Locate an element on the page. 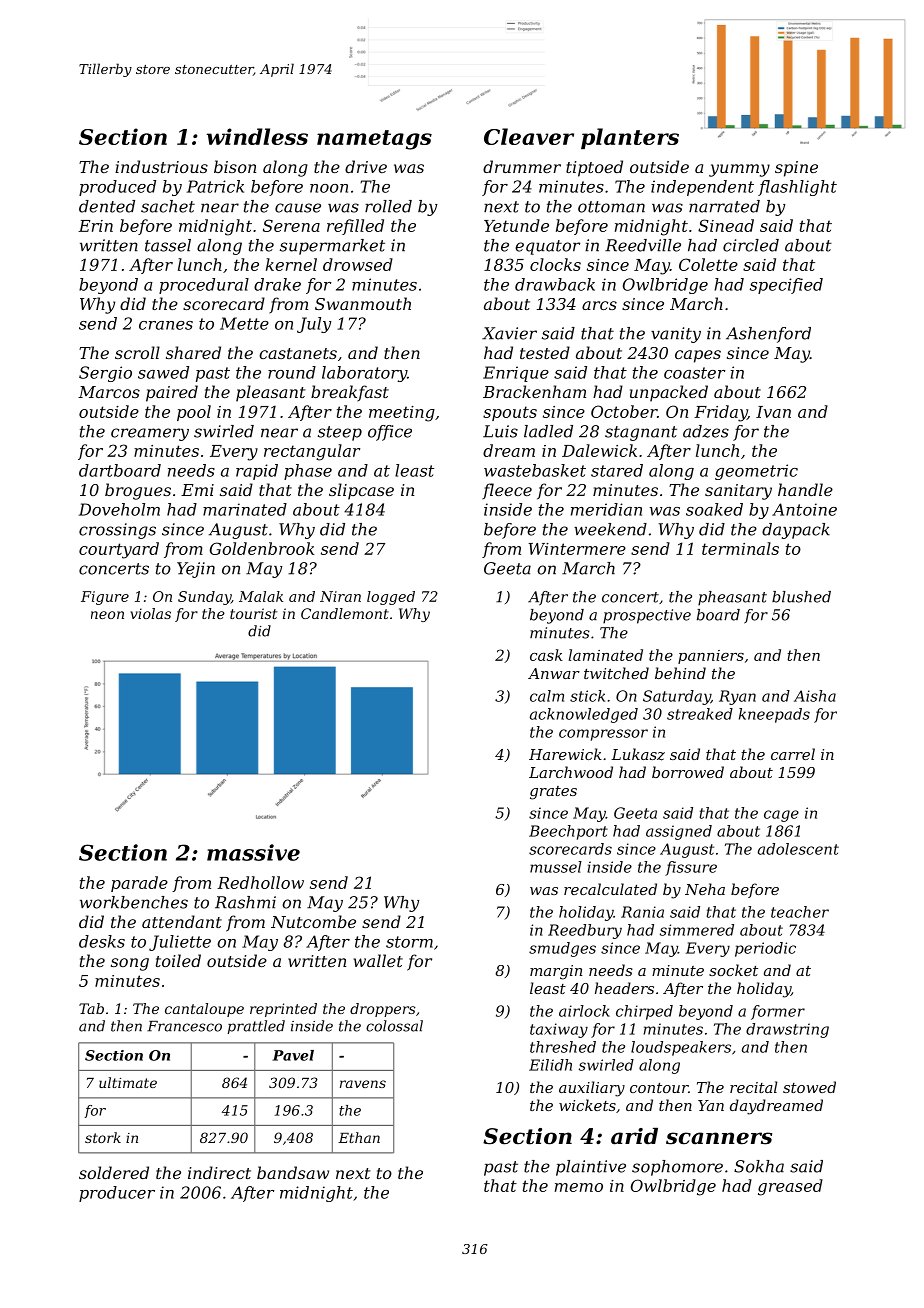  Pavel is located at coordinates (293, 1055).
